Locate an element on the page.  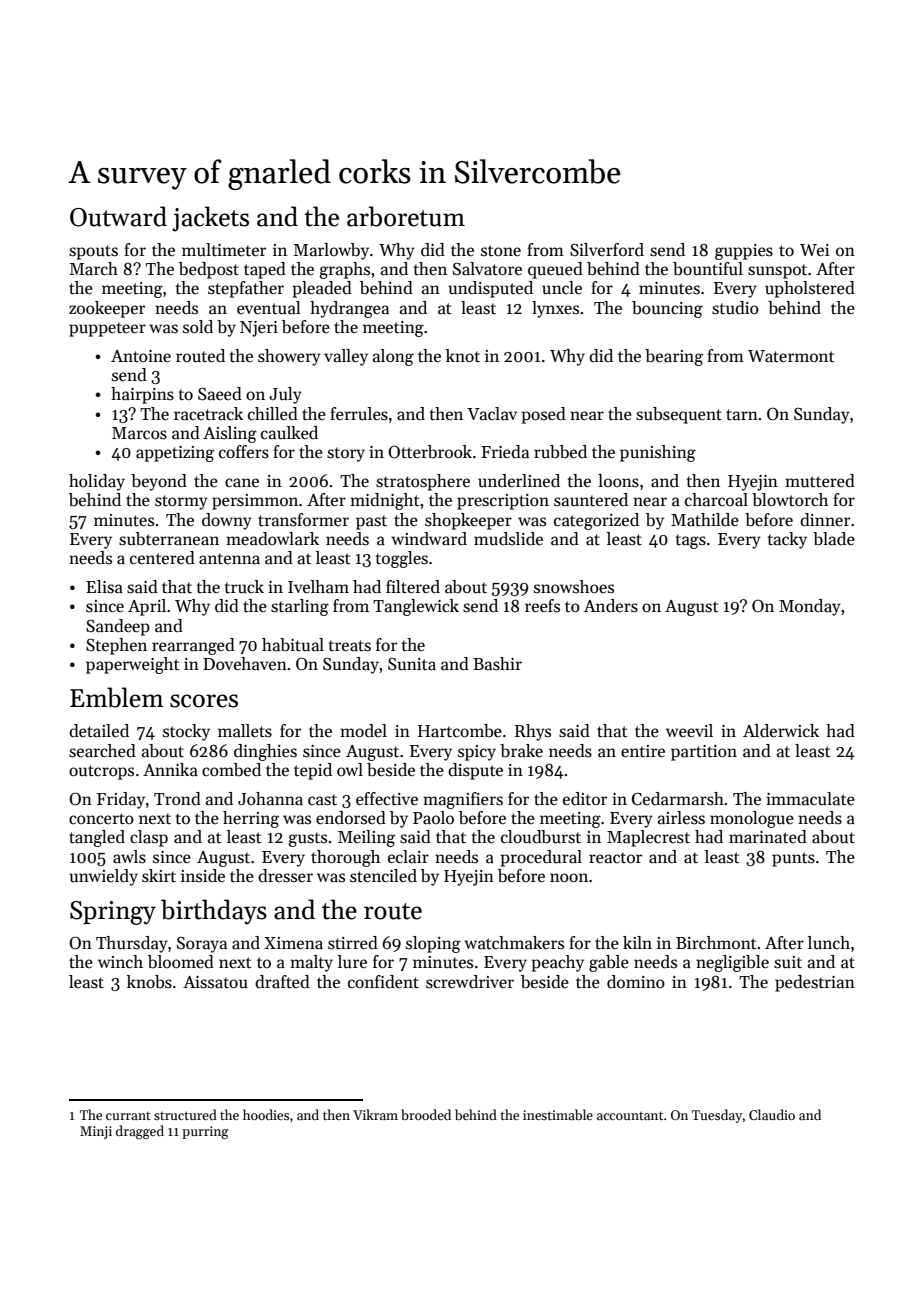
shopkeeper is located at coordinates (468, 521).
